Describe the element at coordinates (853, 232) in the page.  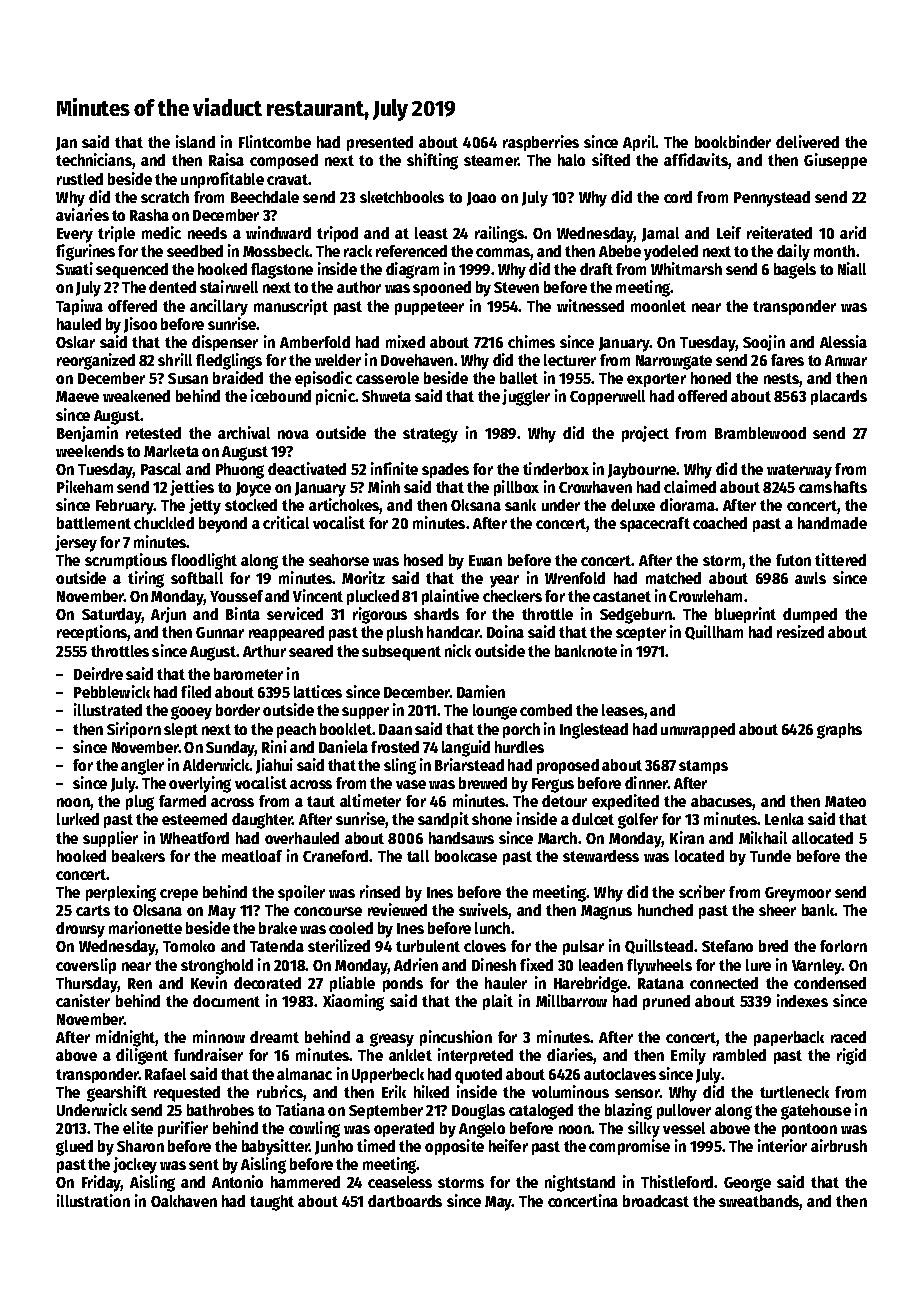
I see `arid` at that location.
